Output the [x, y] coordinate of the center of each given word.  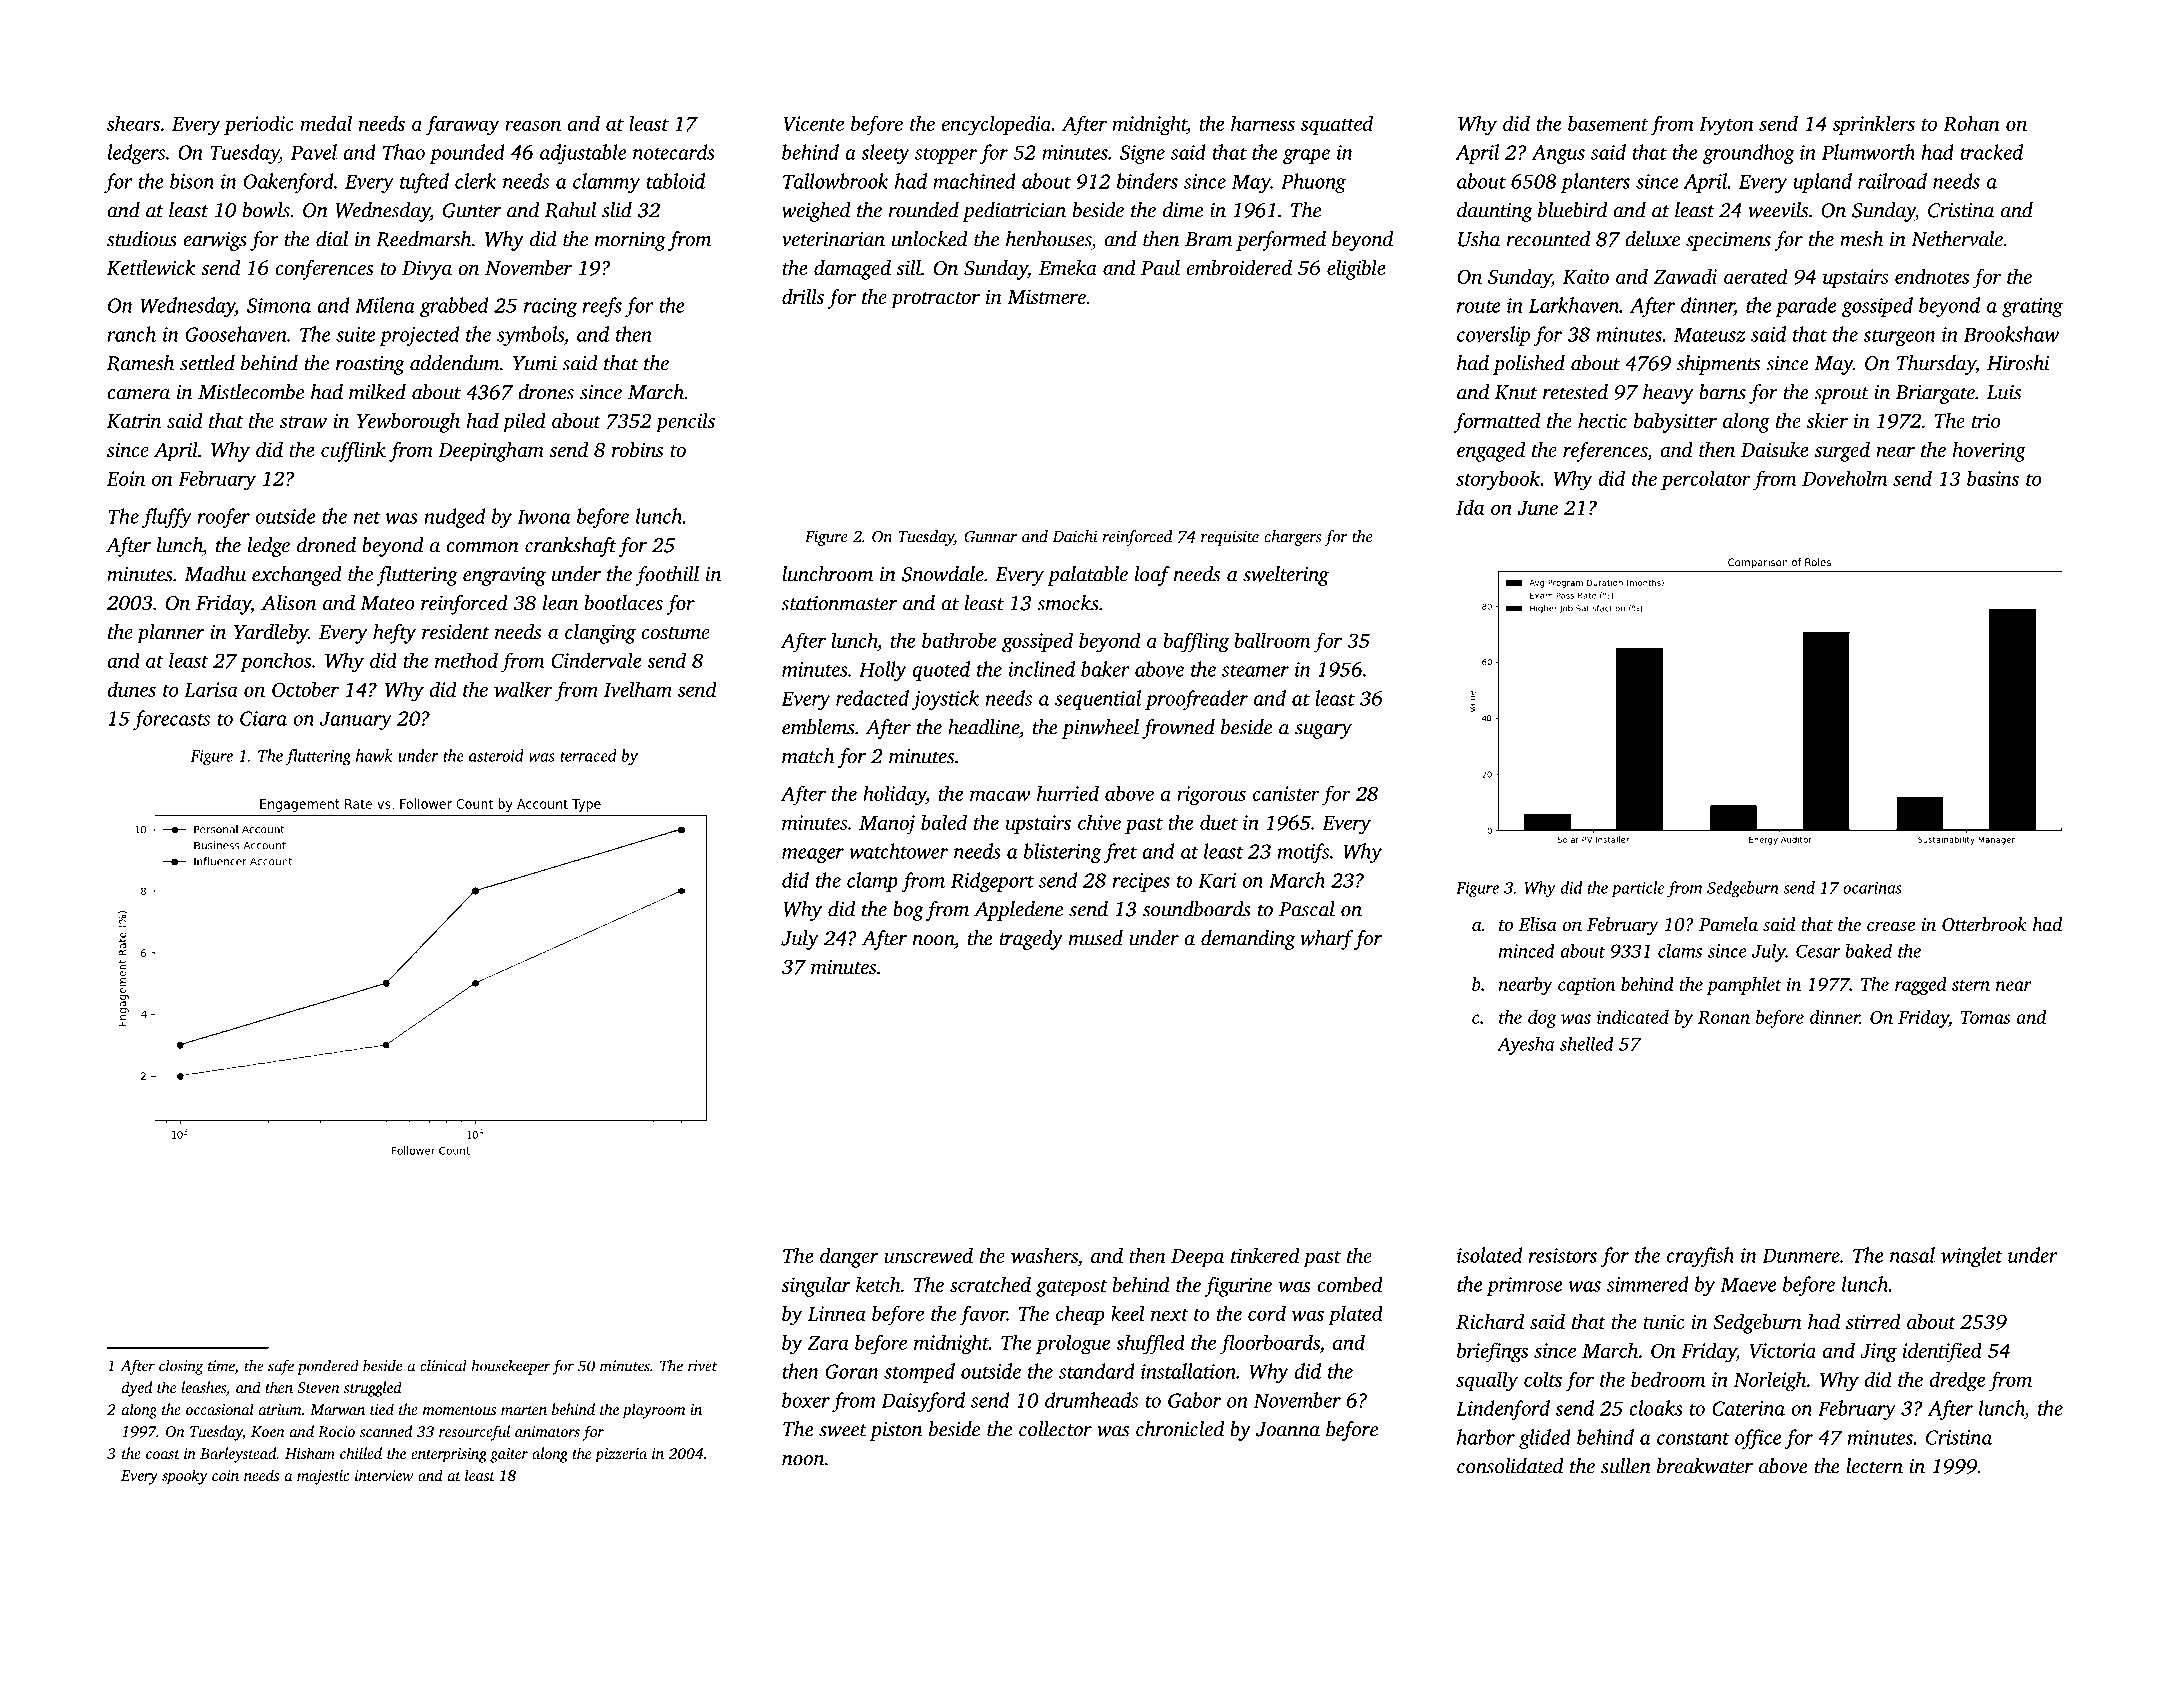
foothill [667, 576]
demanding [1248, 940]
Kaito [1586, 276]
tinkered [1265, 1255]
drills [803, 296]
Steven [318, 1387]
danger [849, 1258]
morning [630, 241]
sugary [1323, 731]
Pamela [1728, 924]
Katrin [133, 421]
